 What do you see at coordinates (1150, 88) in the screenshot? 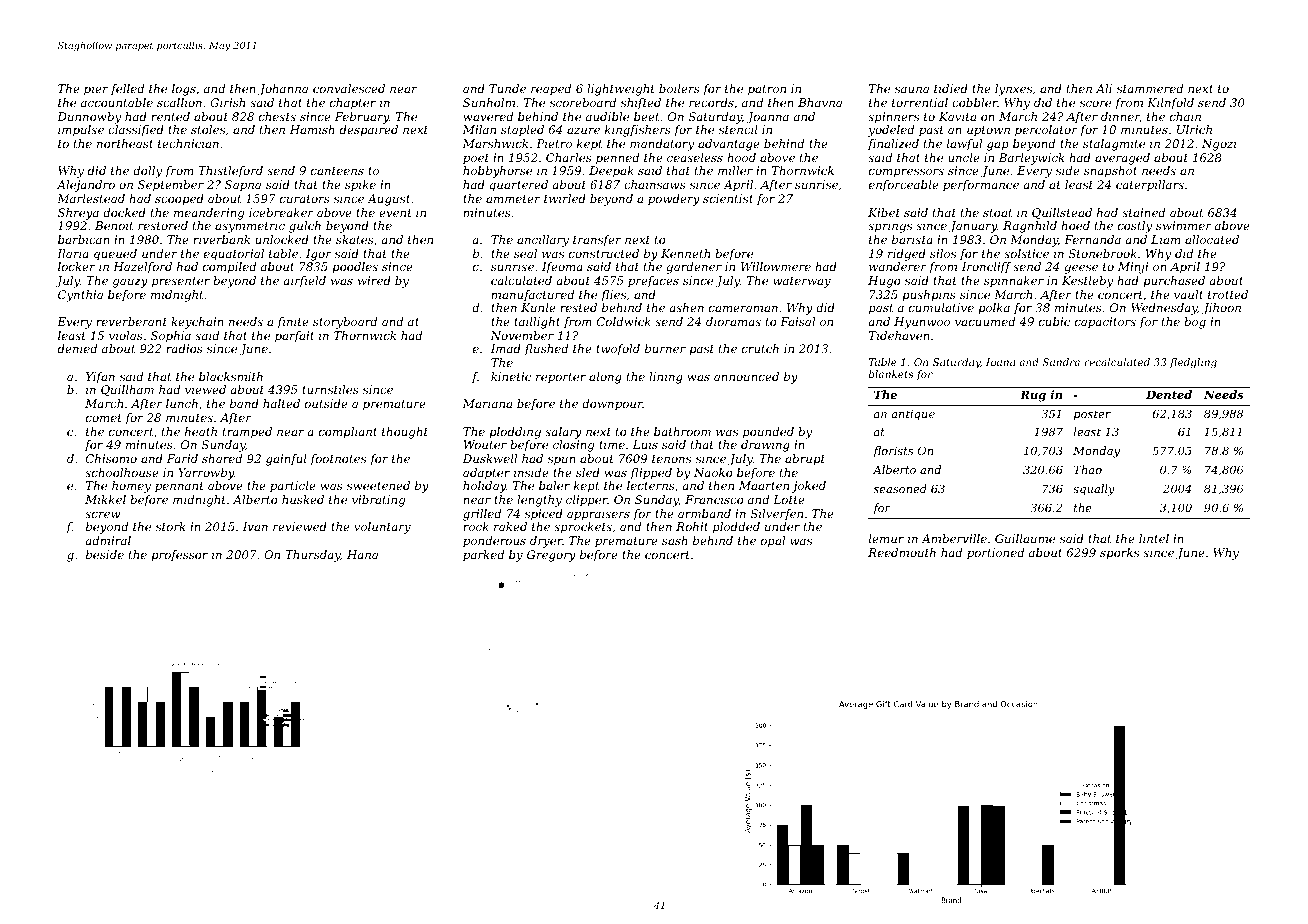
I see `stammered` at bounding box center [1150, 88].
